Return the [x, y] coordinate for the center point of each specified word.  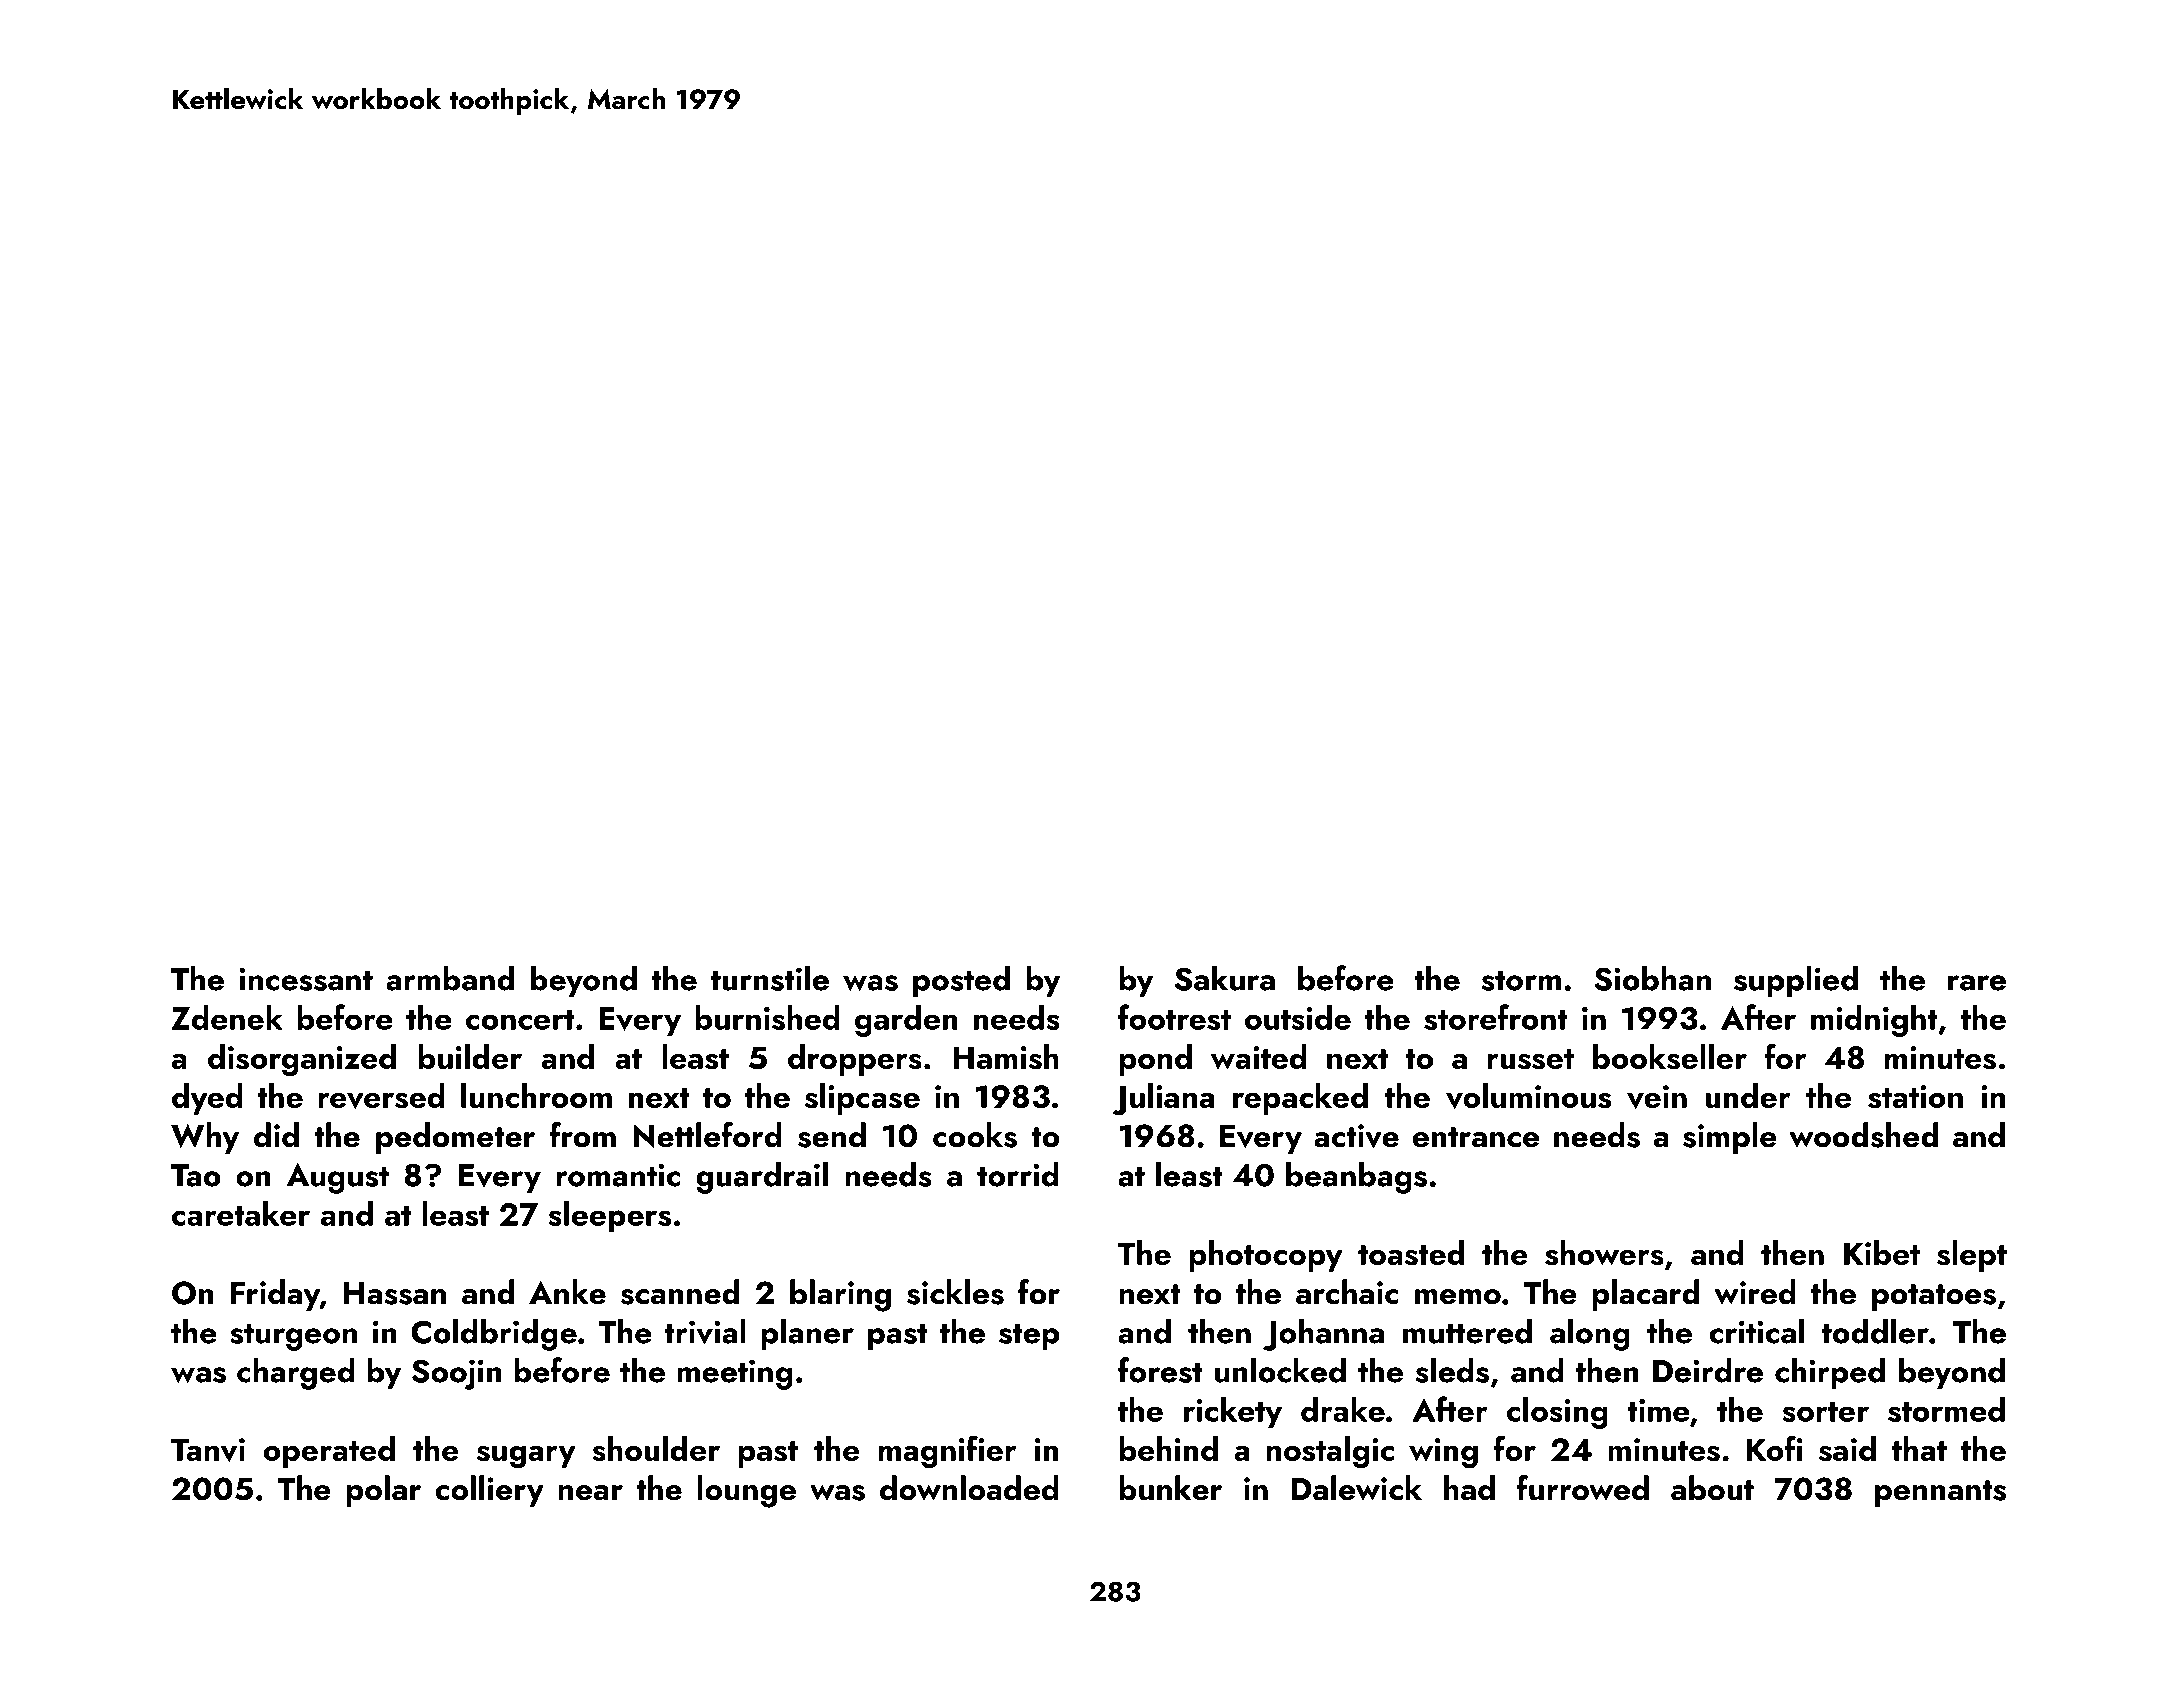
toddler [1875, 1331]
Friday [275, 1295]
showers [1604, 1253]
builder [470, 1056]
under [1748, 1095]
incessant [306, 979]
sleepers [609, 1217]
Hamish [1006, 1057]
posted [961, 981]
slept [1972, 1256]
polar [383, 1491]
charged [296, 1373]
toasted [1411, 1253]
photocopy [1266, 1256]
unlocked [1280, 1370]
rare [1977, 983]
